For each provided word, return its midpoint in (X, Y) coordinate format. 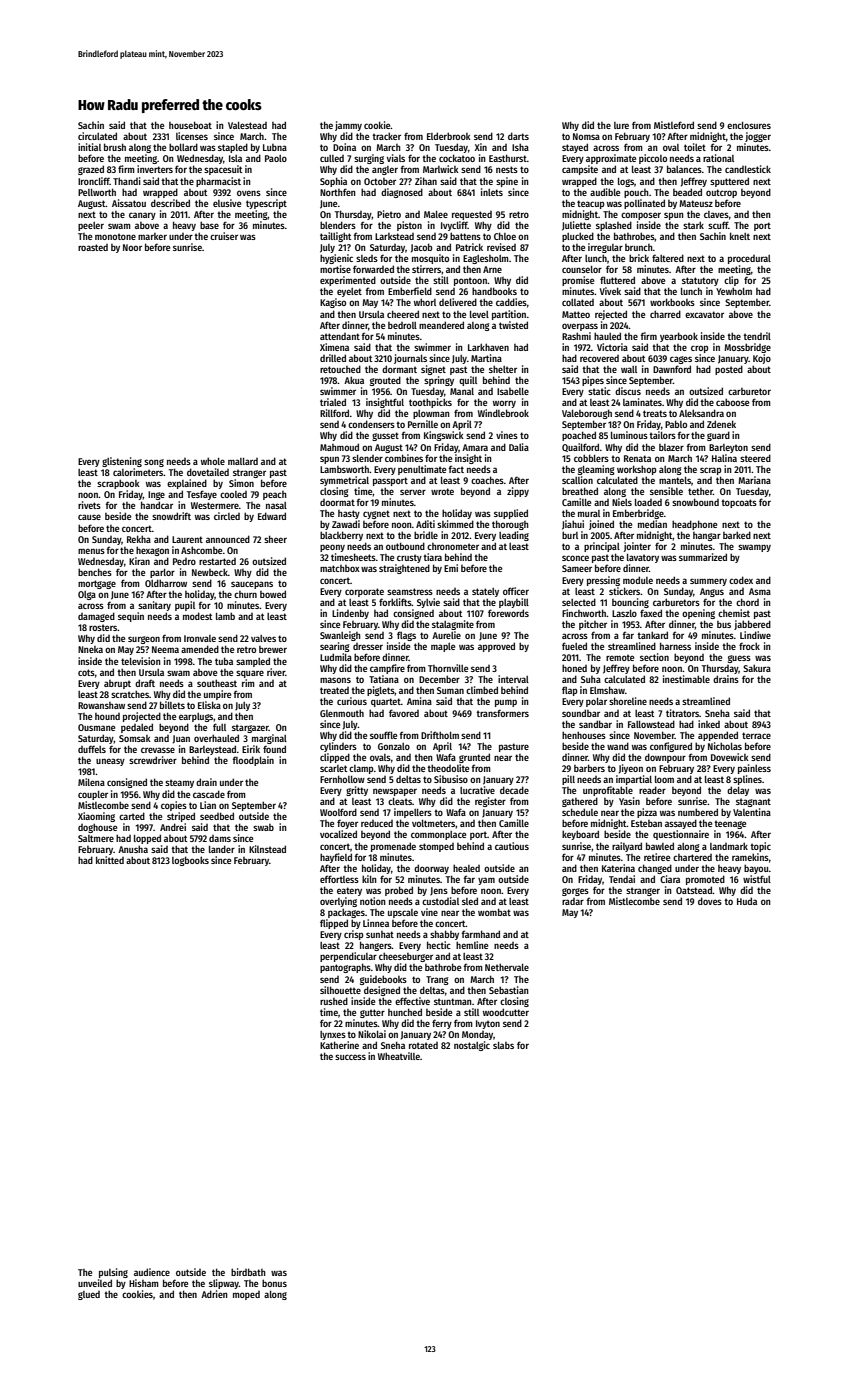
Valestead (247, 125)
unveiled (95, 1283)
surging (369, 159)
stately (485, 592)
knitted (110, 860)
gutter (372, 1013)
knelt (740, 236)
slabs (503, 1045)
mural (589, 513)
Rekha (139, 539)
